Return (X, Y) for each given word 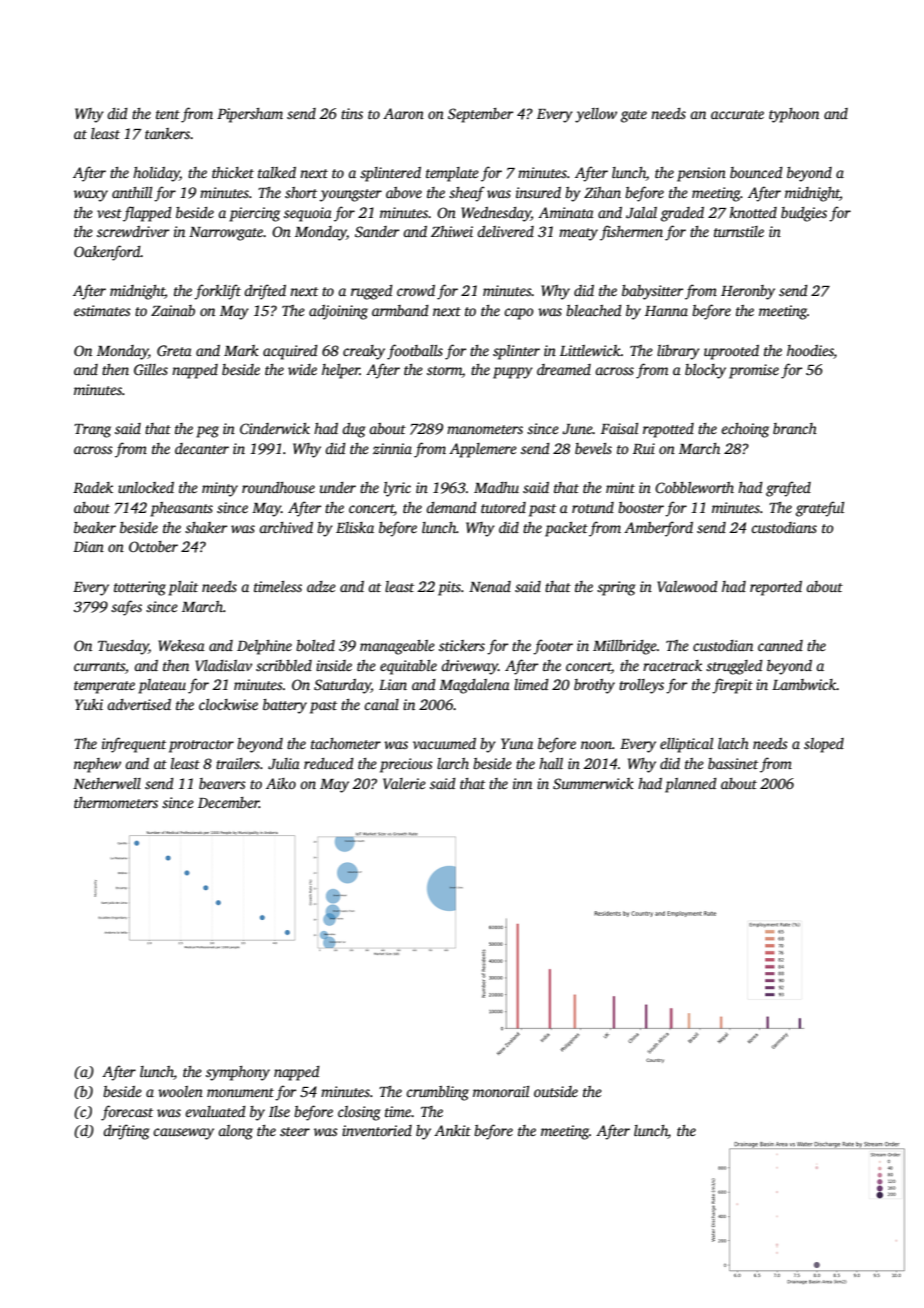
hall (551, 763)
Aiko (281, 783)
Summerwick (593, 783)
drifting (126, 1132)
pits (449, 588)
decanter (202, 448)
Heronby (748, 292)
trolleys (641, 686)
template (452, 174)
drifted (265, 292)
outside (556, 1091)
